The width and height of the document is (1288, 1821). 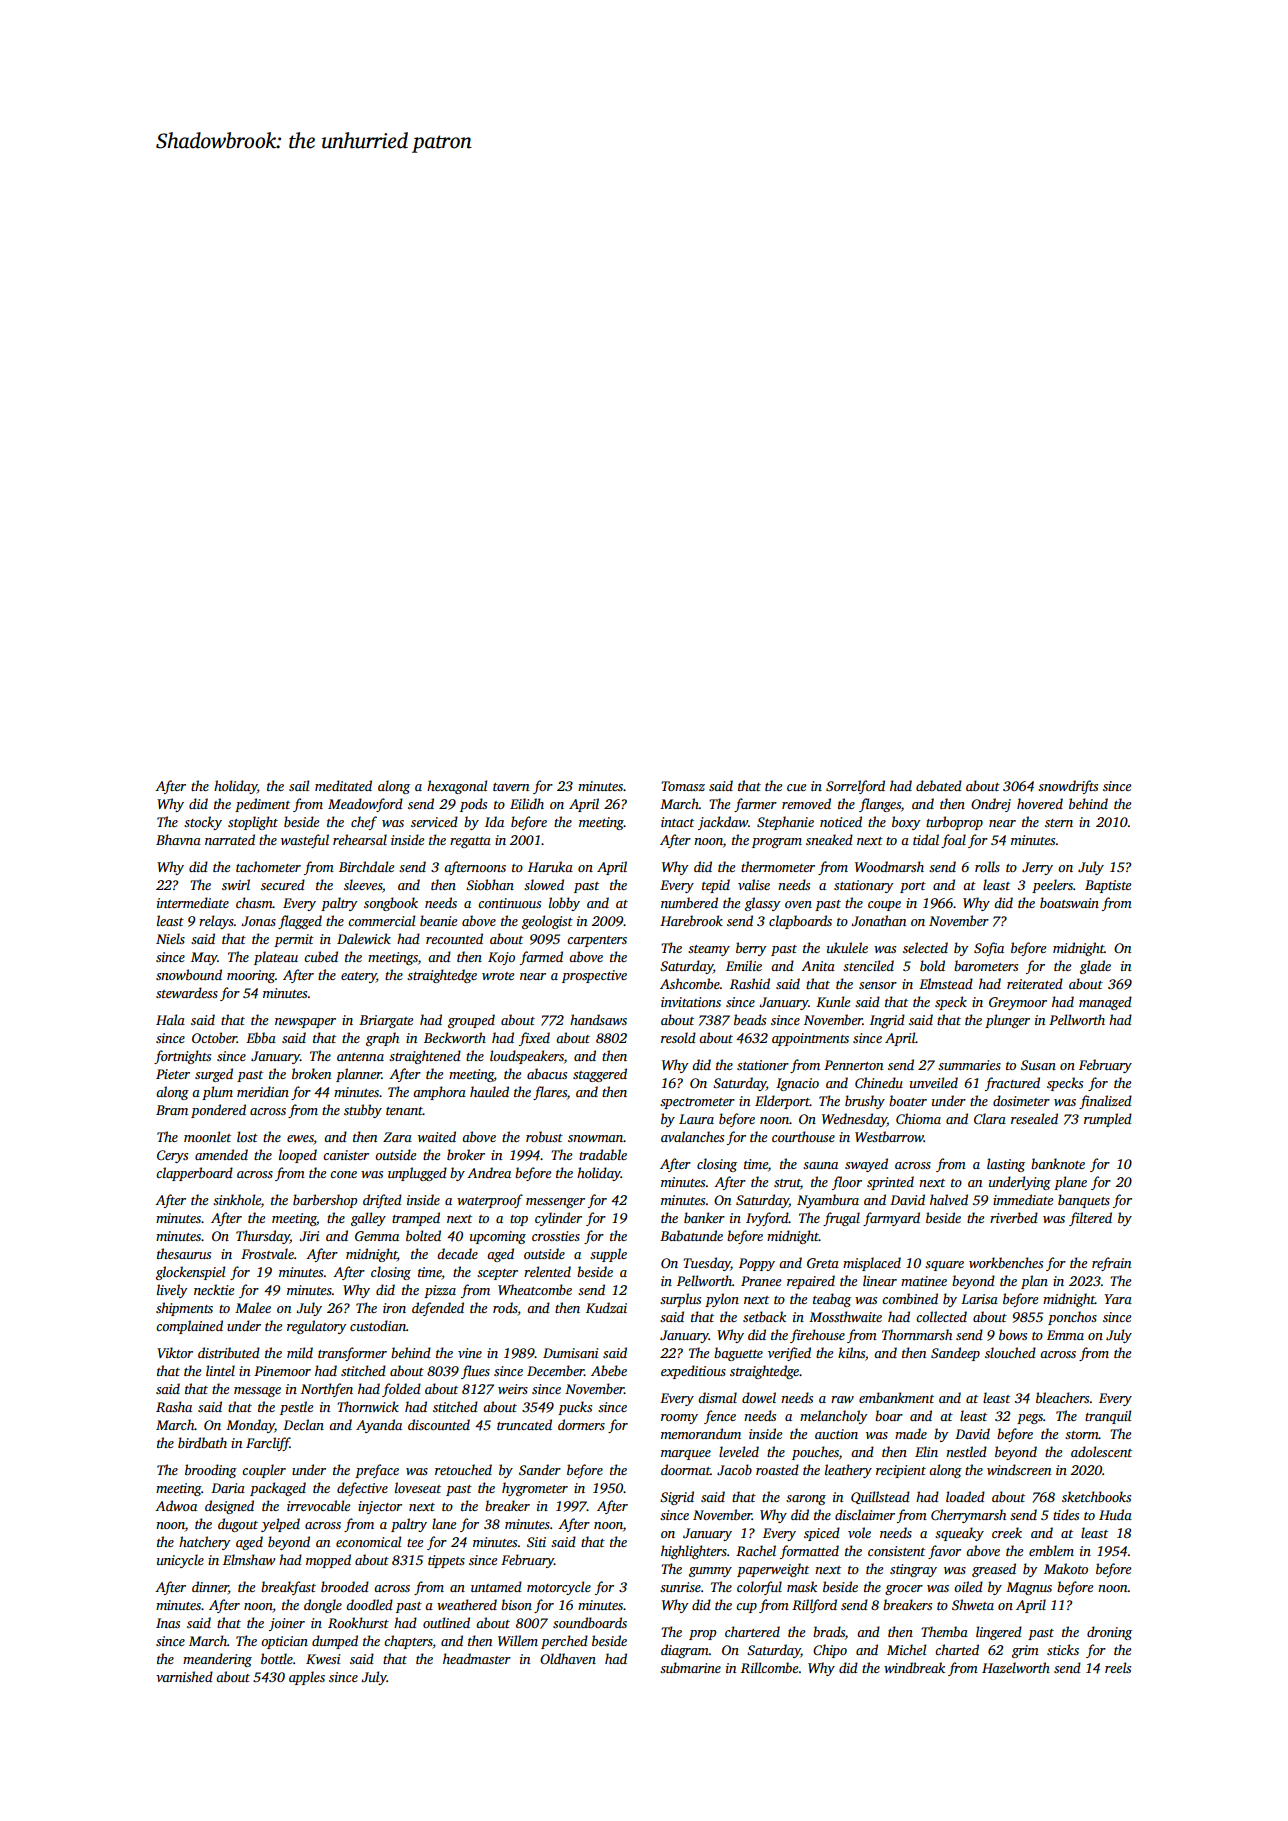 What do you see at coordinates (1082, 1435) in the document?
I see `storm` at bounding box center [1082, 1435].
